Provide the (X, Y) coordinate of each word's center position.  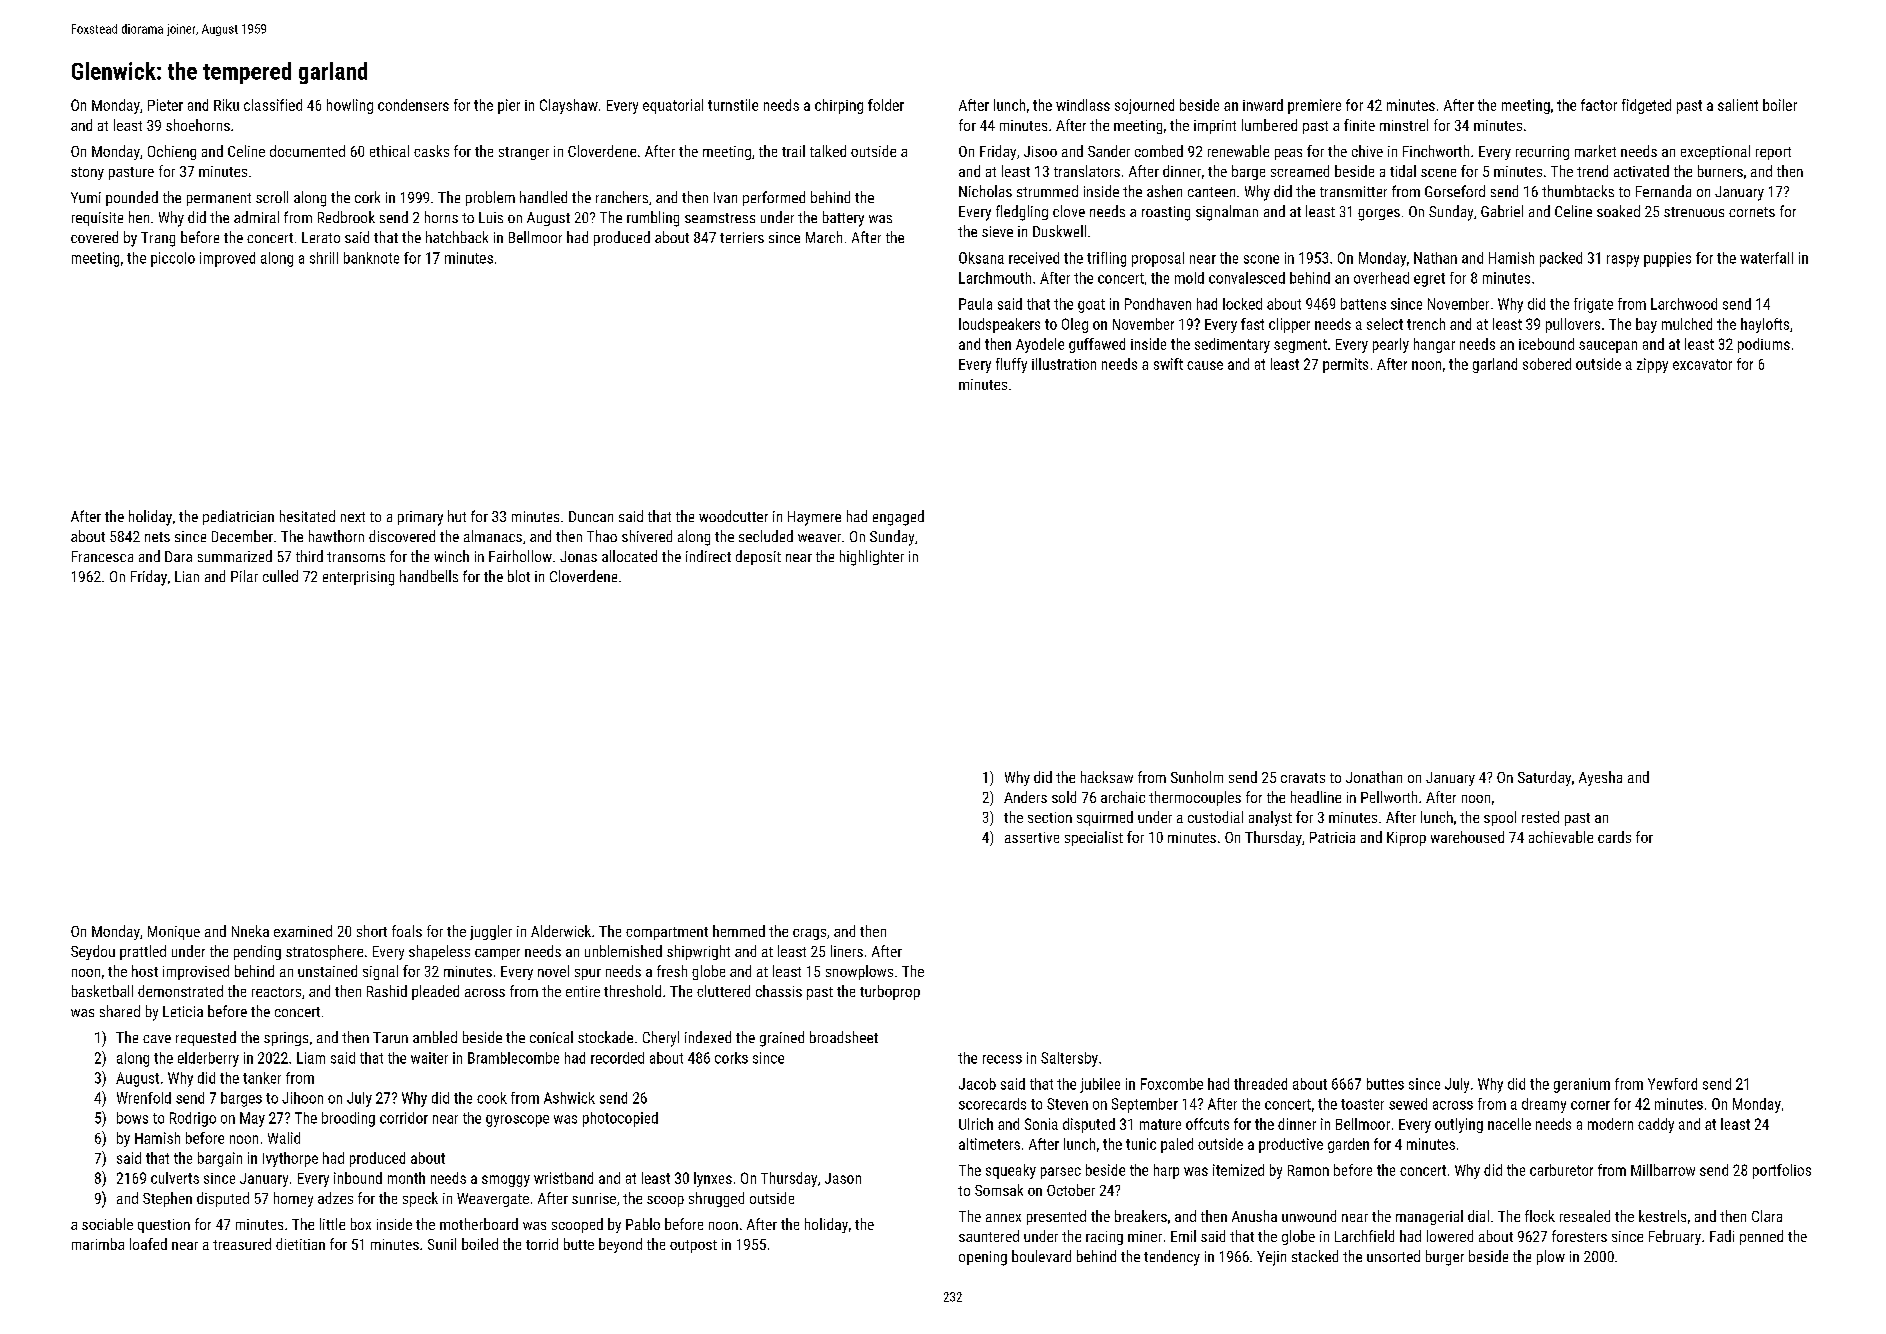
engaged (898, 518)
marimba (98, 1244)
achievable (1561, 837)
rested (1540, 817)
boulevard (1041, 1256)
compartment (667, 933)
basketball (102, 991)
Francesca (102, 556)
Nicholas (985, 191)
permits (1345, 365)
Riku (226, 105)
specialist (1094, 838)
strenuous (1694, 212)
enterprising (358, 578)
